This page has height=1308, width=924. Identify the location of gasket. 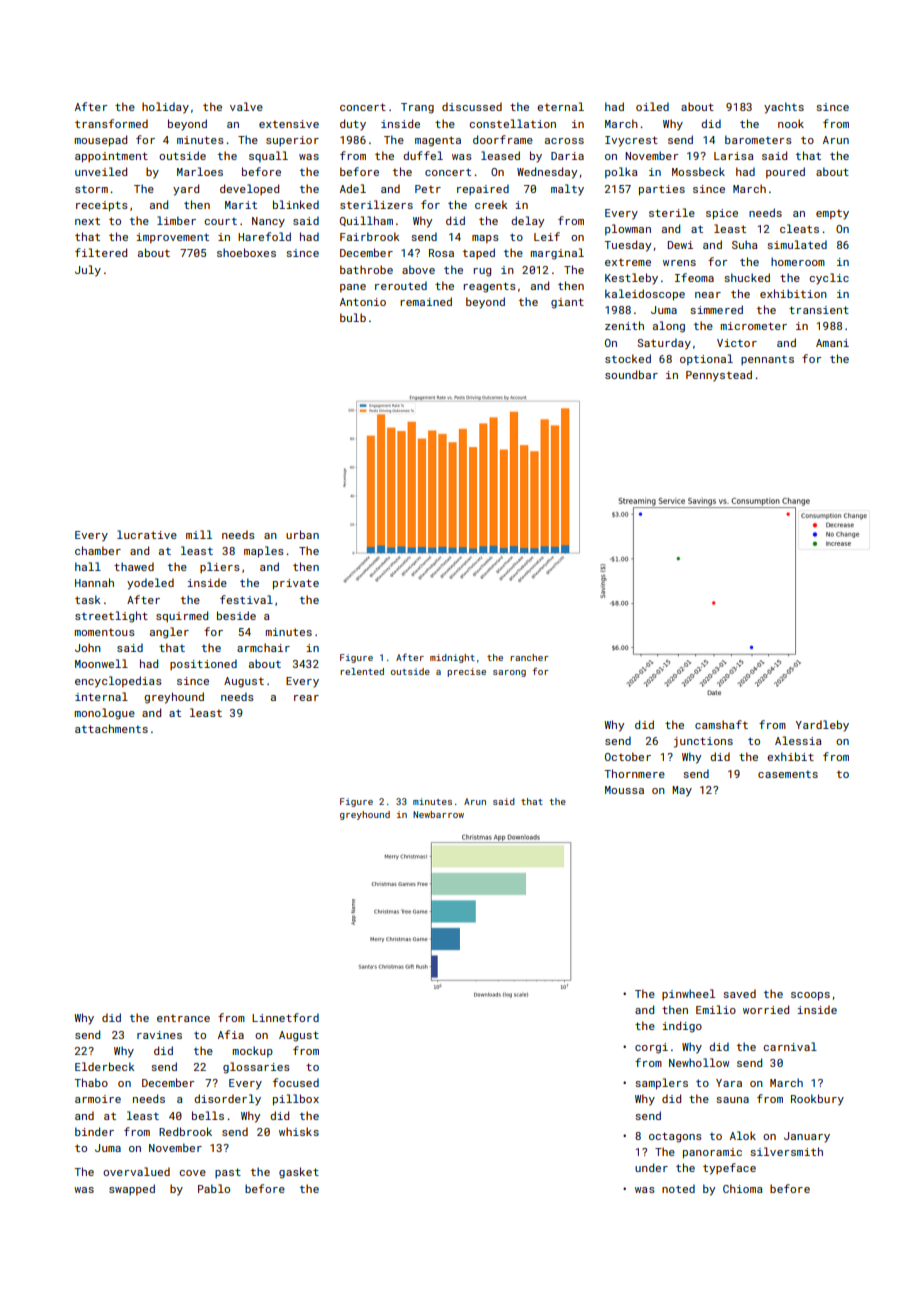
(299, 1173).
